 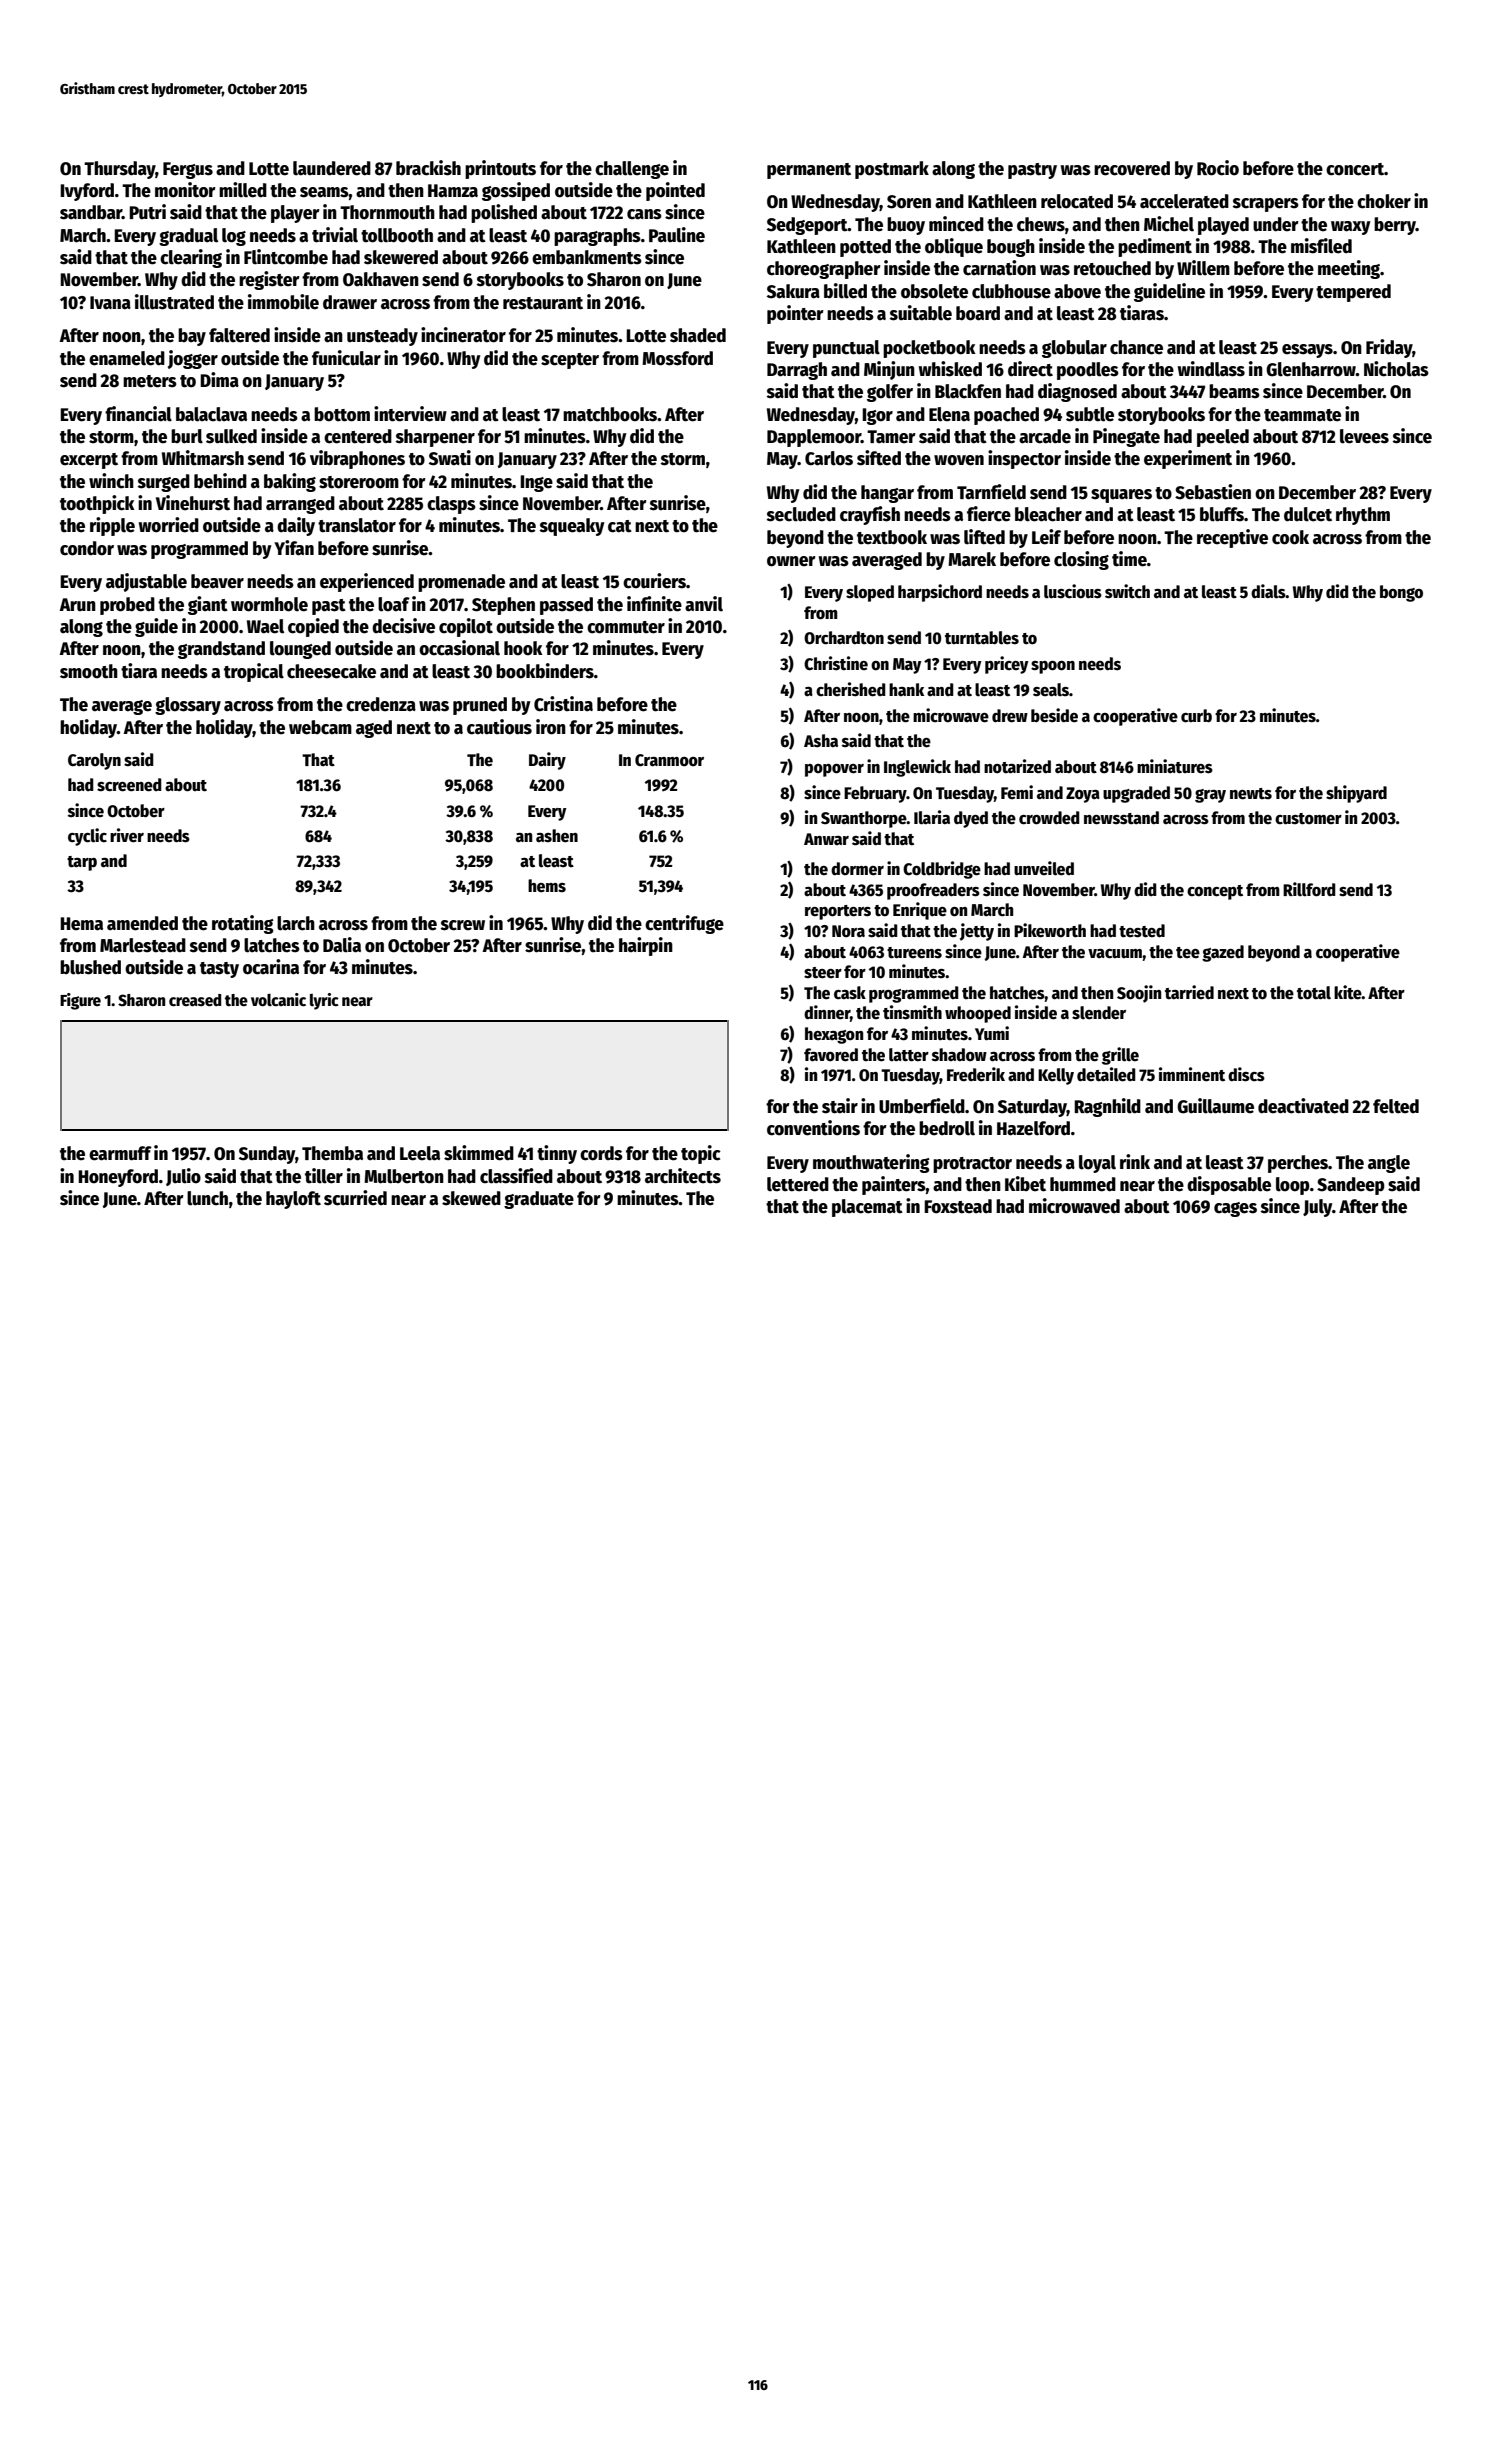 What do you see at coordinates (543, 303) in the image?
I see `restaurant` at bounding box center [543, 303].
